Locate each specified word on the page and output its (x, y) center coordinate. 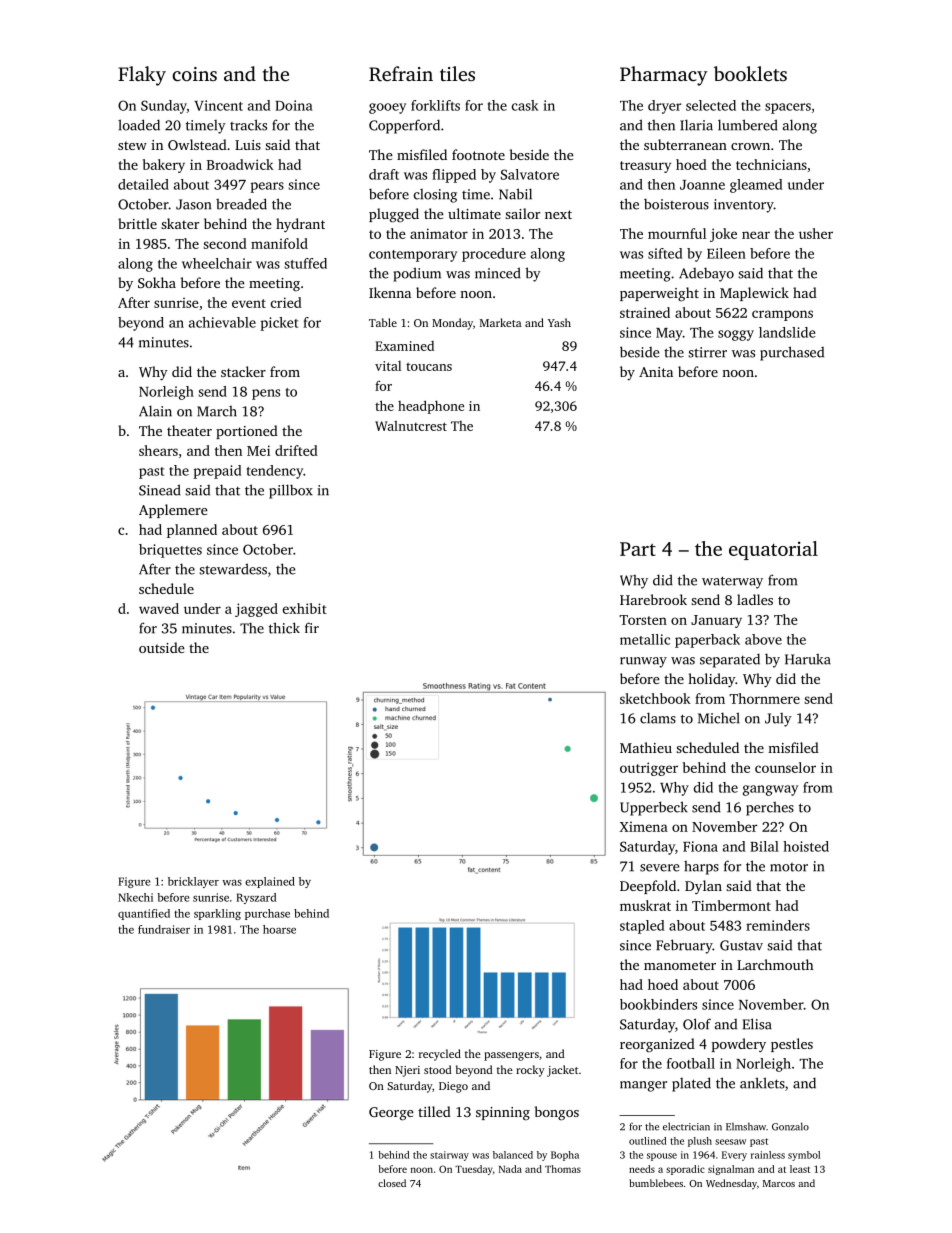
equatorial (773, 550)
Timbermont (731, 905)
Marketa (500, 322)
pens (266, 394)
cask (525, 105)
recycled (440, 1055)
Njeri (407, 1071)
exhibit (305, 608)
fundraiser (164, 929)
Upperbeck (654, 808)
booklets (750, 73)
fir (312, 627)
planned (192, 531)
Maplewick (754, 294)
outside (162, 647)
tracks (248, 125)
